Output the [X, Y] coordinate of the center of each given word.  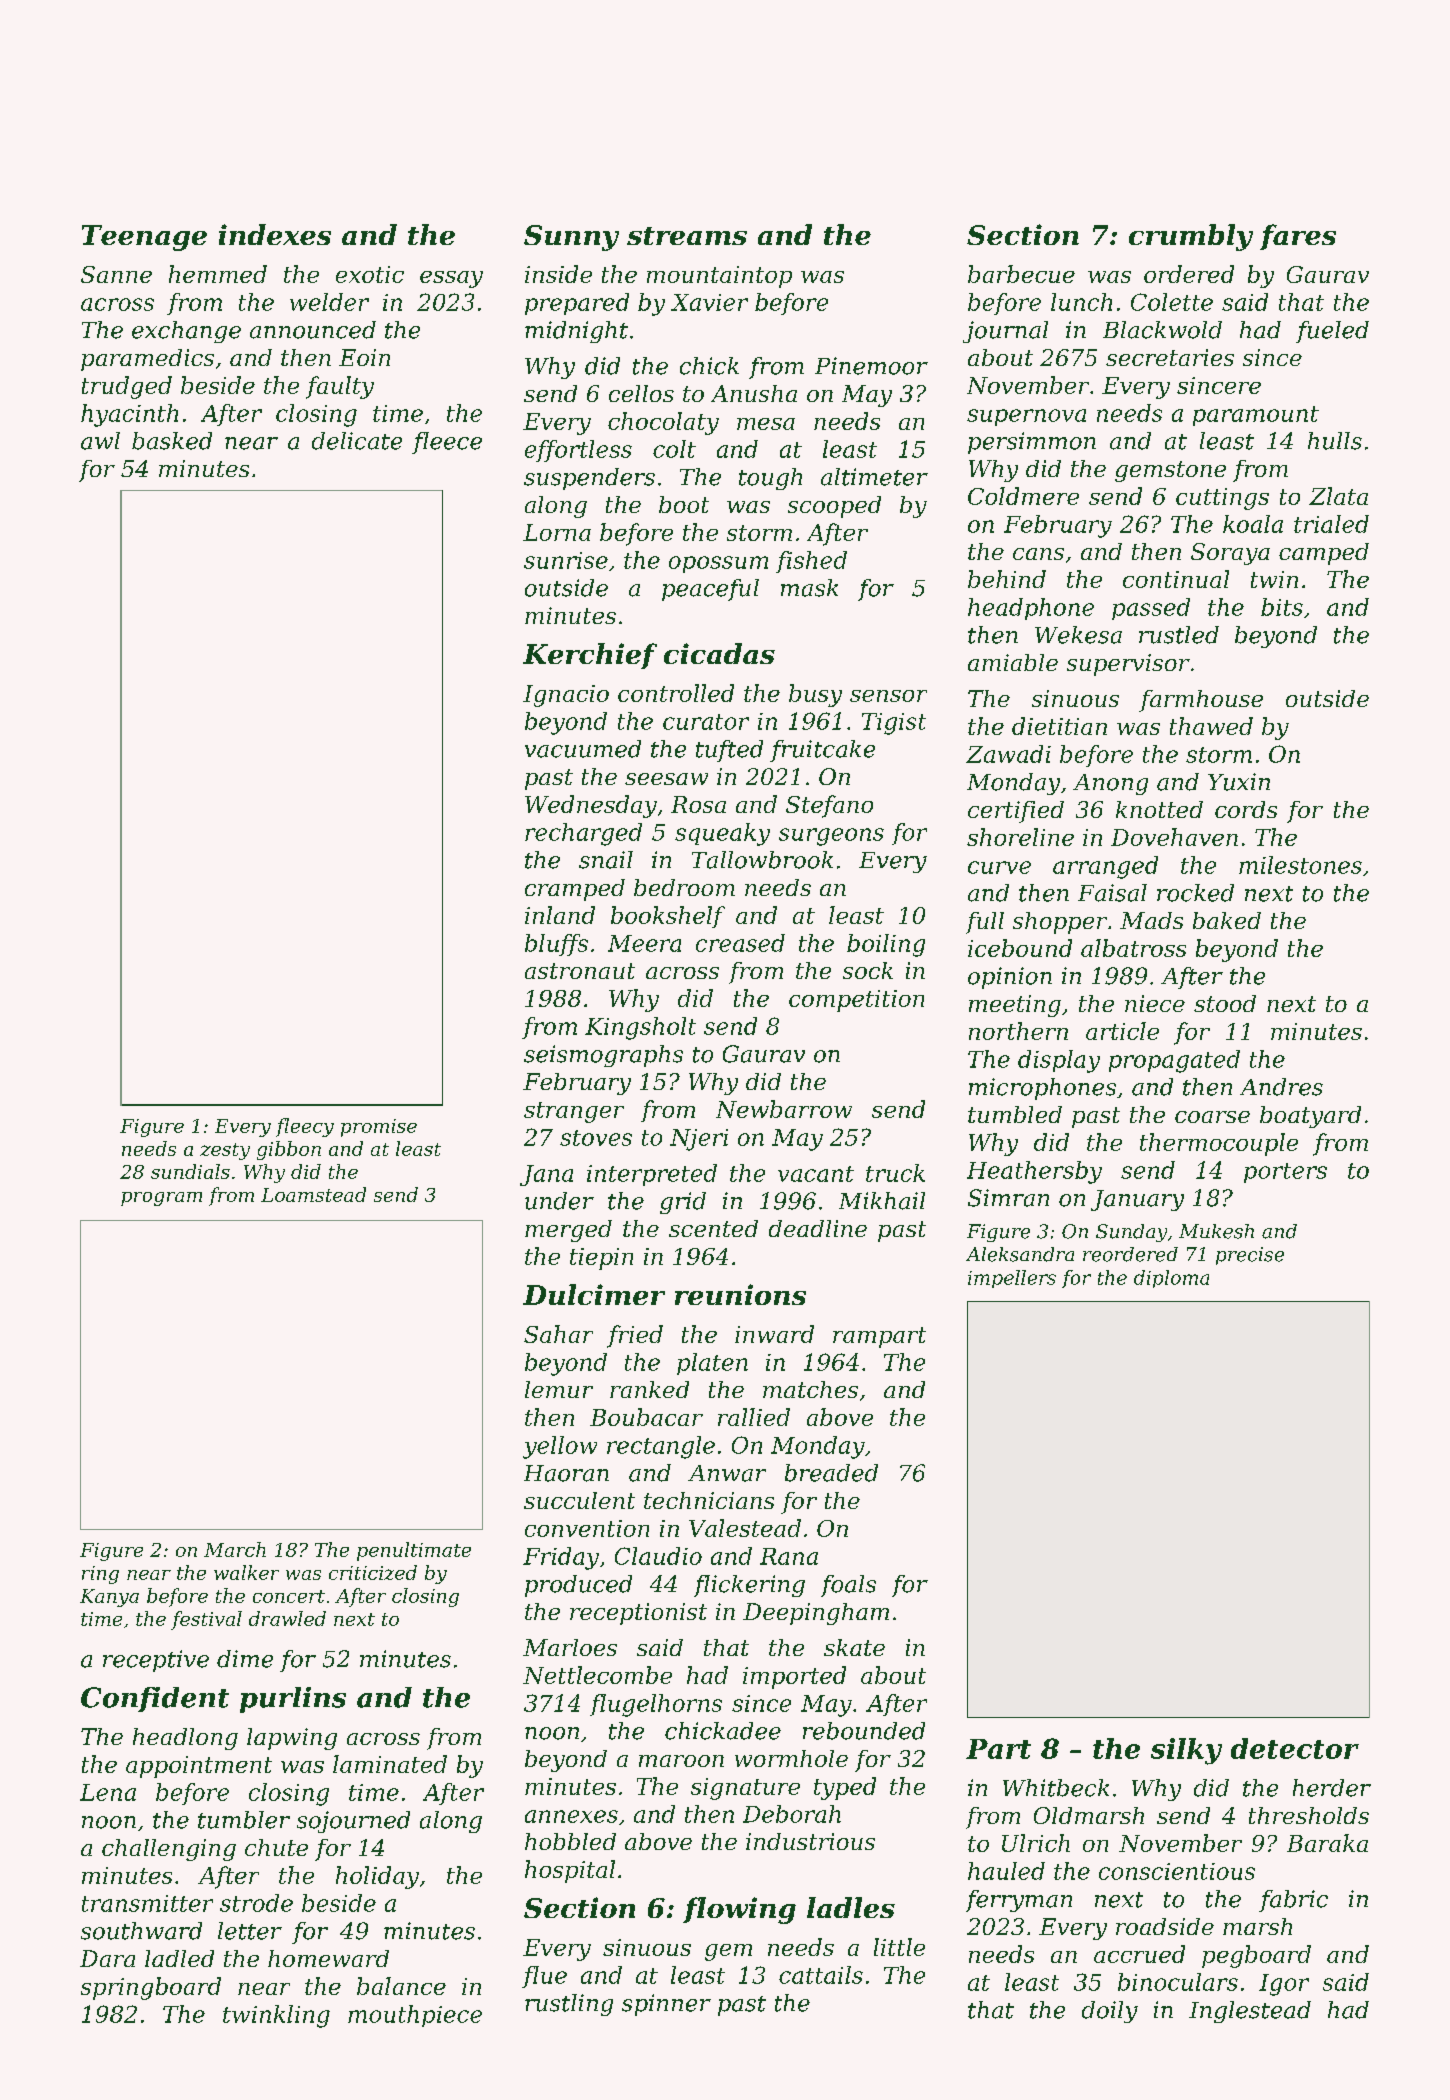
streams [687, 236]
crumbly [1191, 237]
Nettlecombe [597, 1675]
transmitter [147, 1903]
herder [1332, 1788]
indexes [275, 234]
